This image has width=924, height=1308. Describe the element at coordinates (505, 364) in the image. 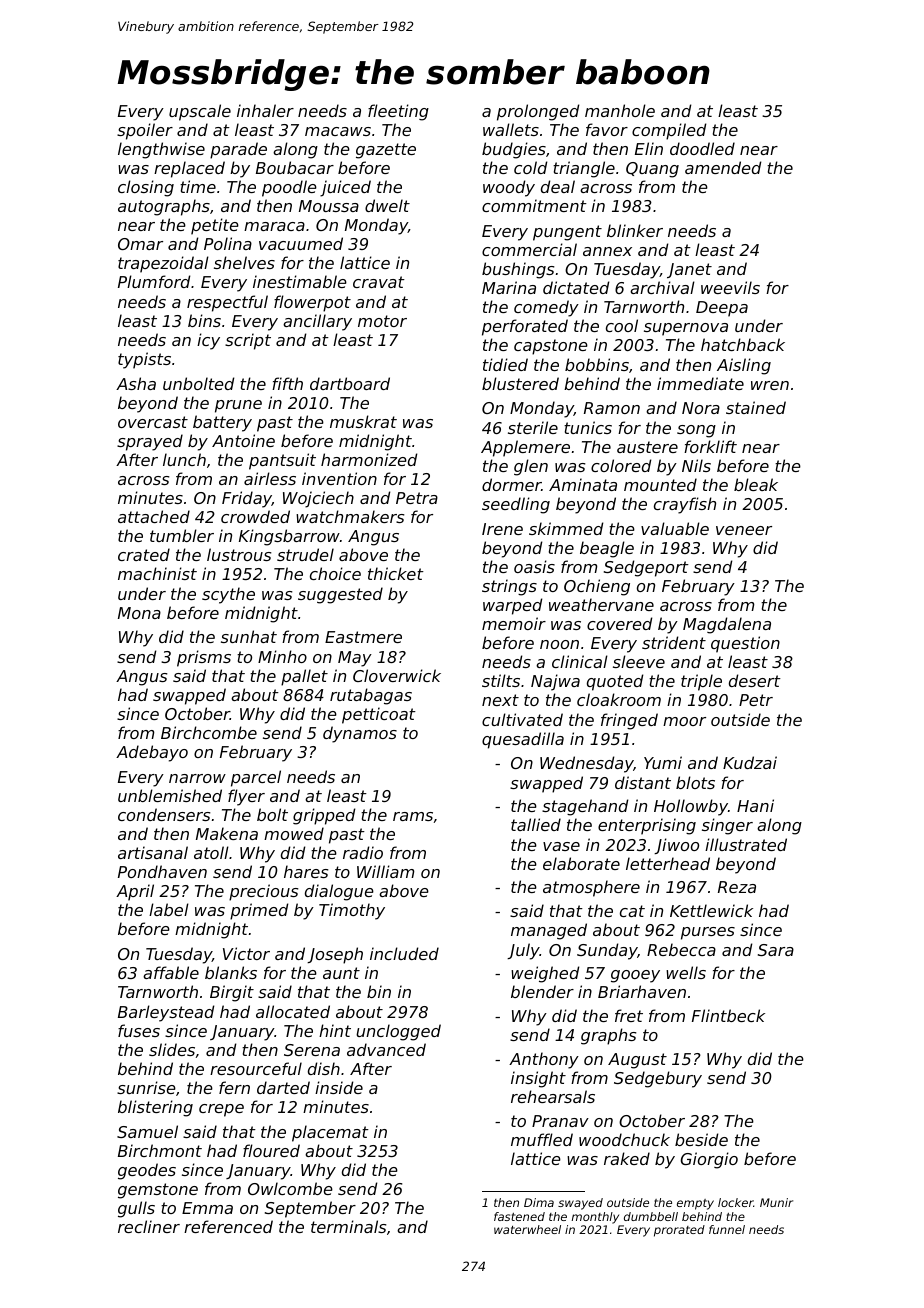

I see `tidied` at that location.
